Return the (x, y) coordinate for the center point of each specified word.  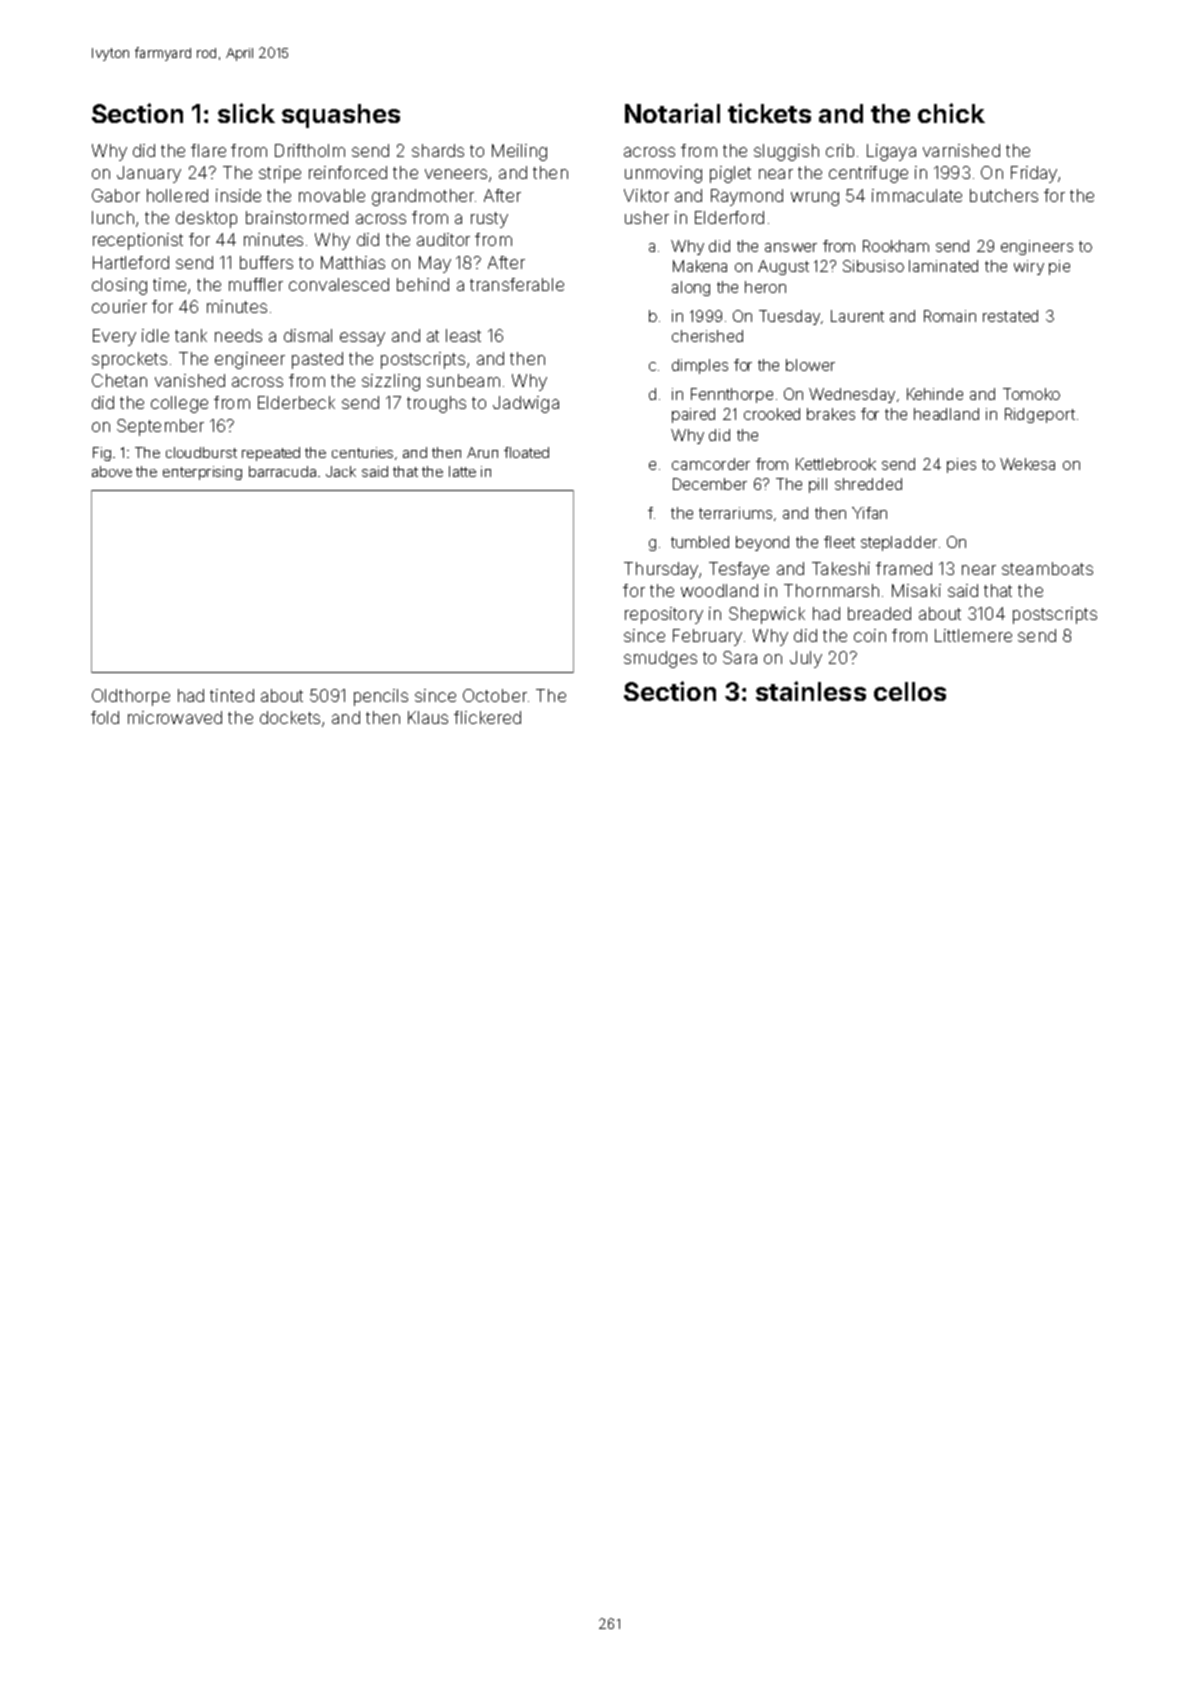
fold (105, 717)
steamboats (1047, 568)
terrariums (735, 513)
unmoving (663, 174)
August (783, 267)
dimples (700, 366)
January (149, 174)
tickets (769, 113)
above (112, 471)
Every (114, 337)
